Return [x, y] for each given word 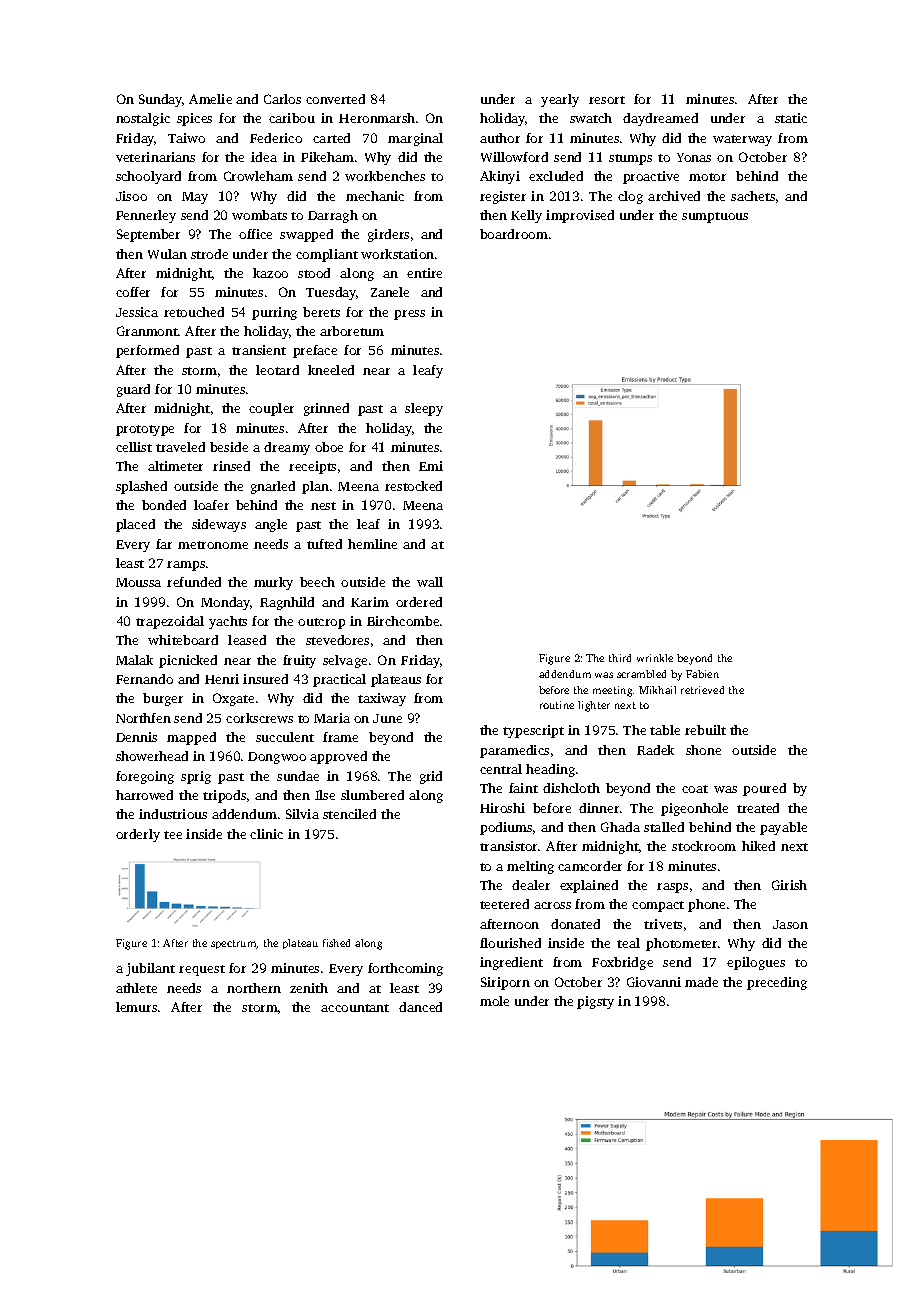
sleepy [424, 409]
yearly [560, 100]
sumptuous [715, 217]
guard [133, 390]
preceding [777, 983]
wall [430, 582]
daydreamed [660, 119]
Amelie [210, 99]
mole [494, 1001]
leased [247, 640]
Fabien [702, 674]
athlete [136, 988]
